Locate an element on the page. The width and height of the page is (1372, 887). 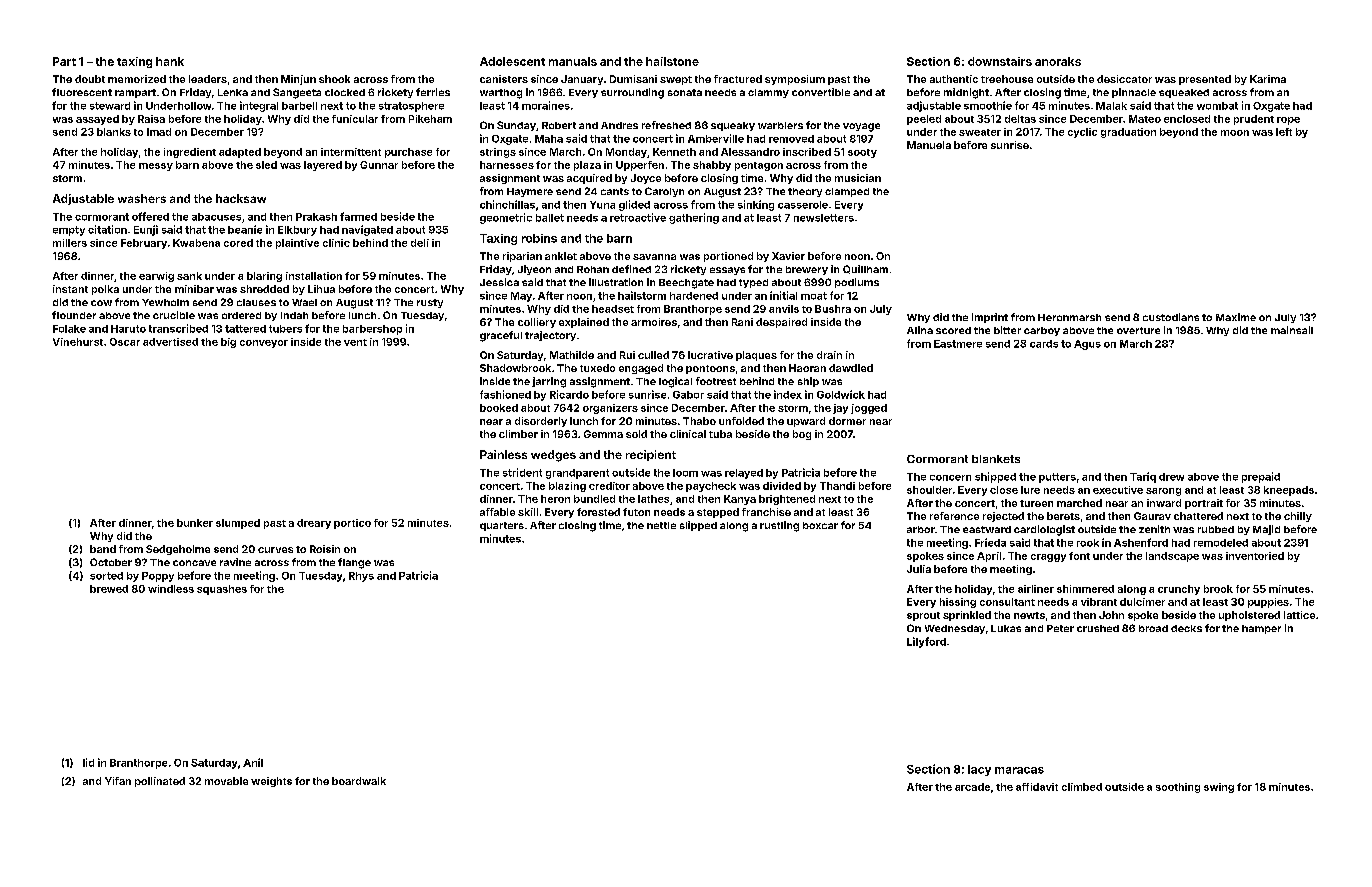
January is located at coordinates (582, 80).
